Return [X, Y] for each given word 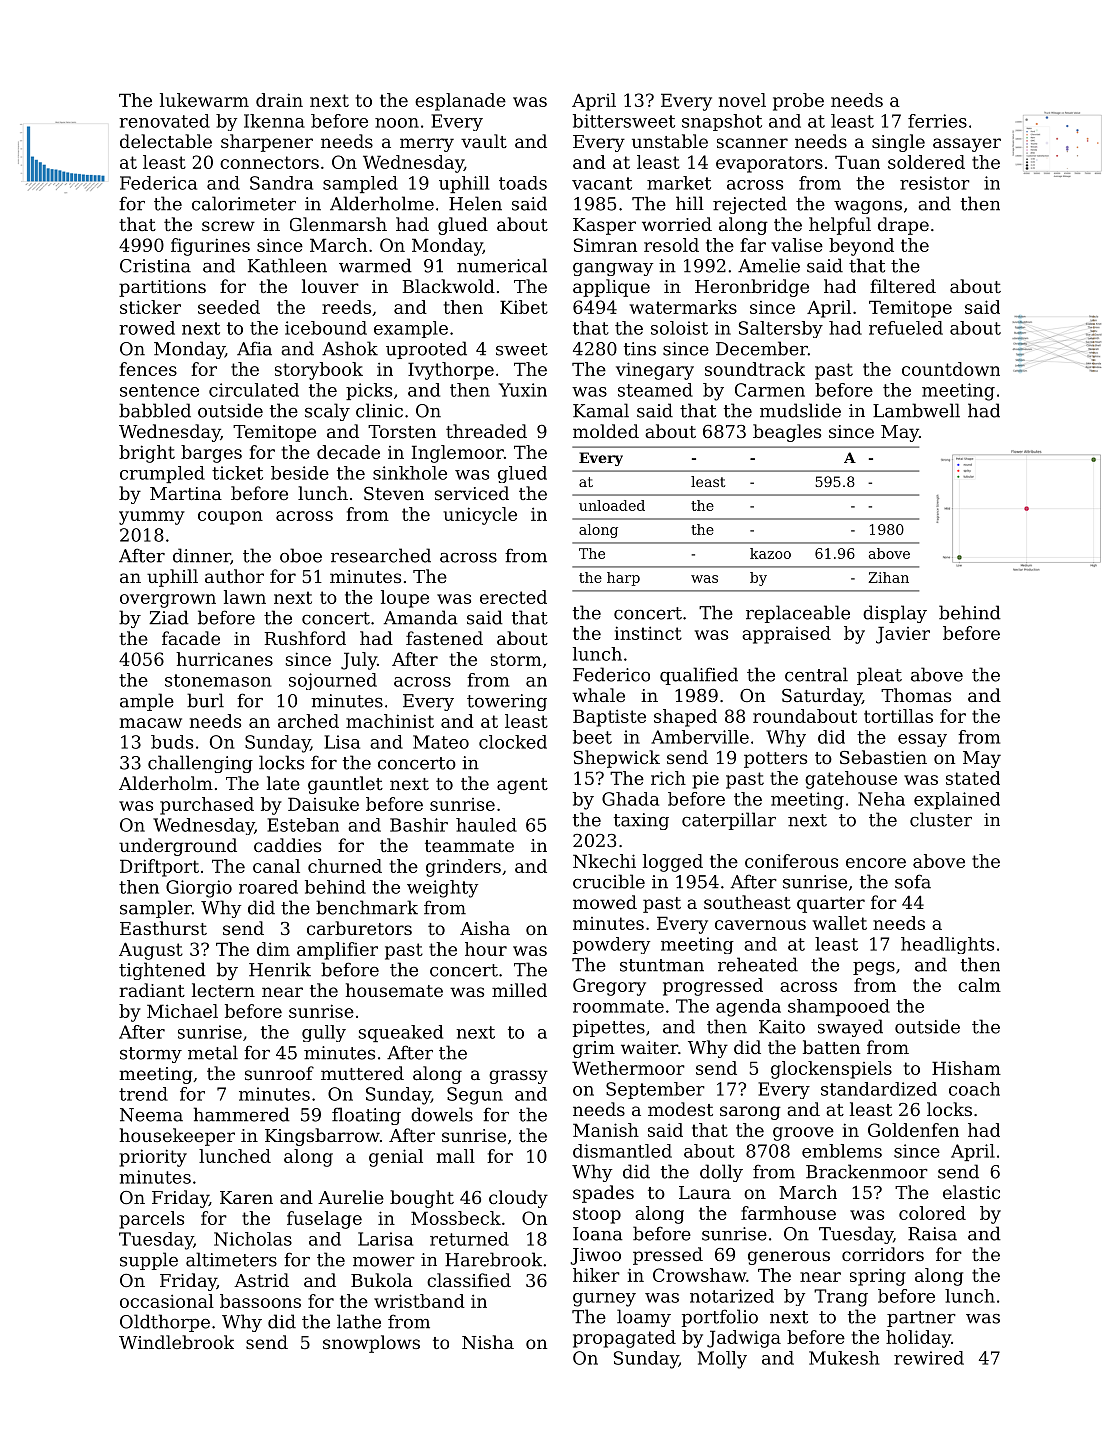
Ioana [598, 1234]
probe [798, 102]
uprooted [426, 350]
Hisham [966, 1068]
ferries [937, 121]
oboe [301, 555]
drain [279, 100]
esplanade [460, 102]
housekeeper [177, 1137]
